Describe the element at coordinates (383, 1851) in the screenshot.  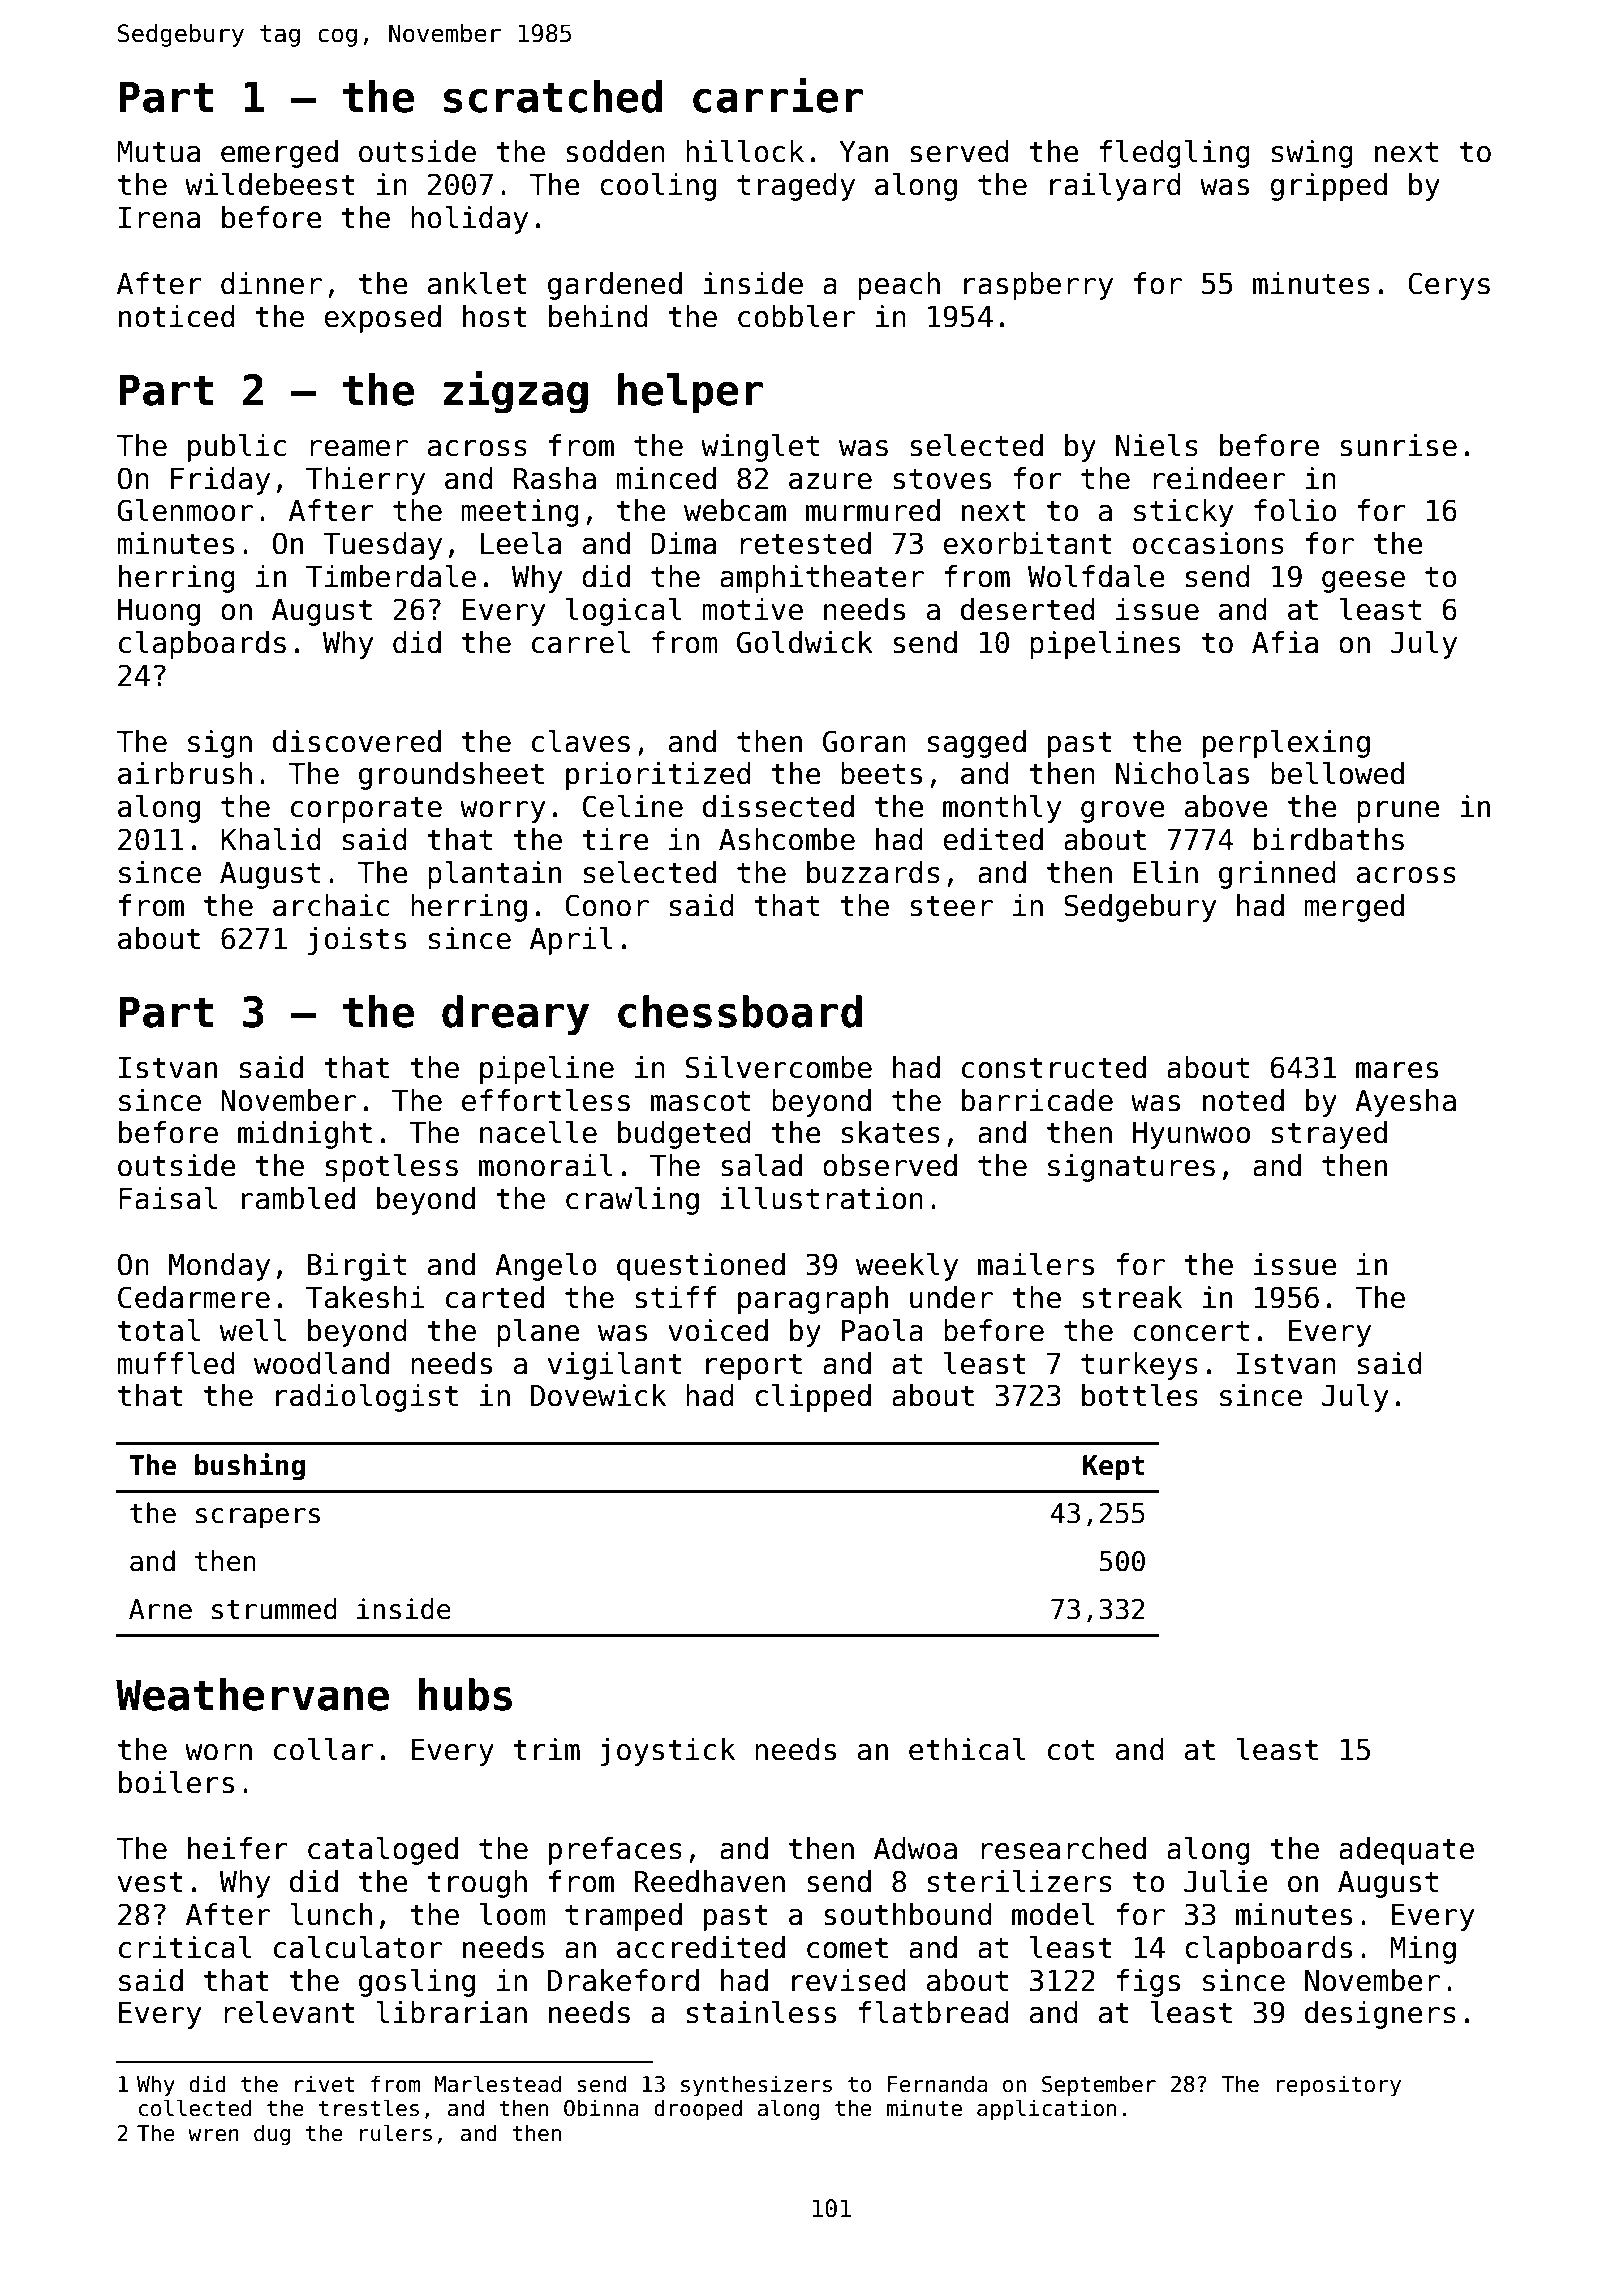
I see `cataloged` at that location.
